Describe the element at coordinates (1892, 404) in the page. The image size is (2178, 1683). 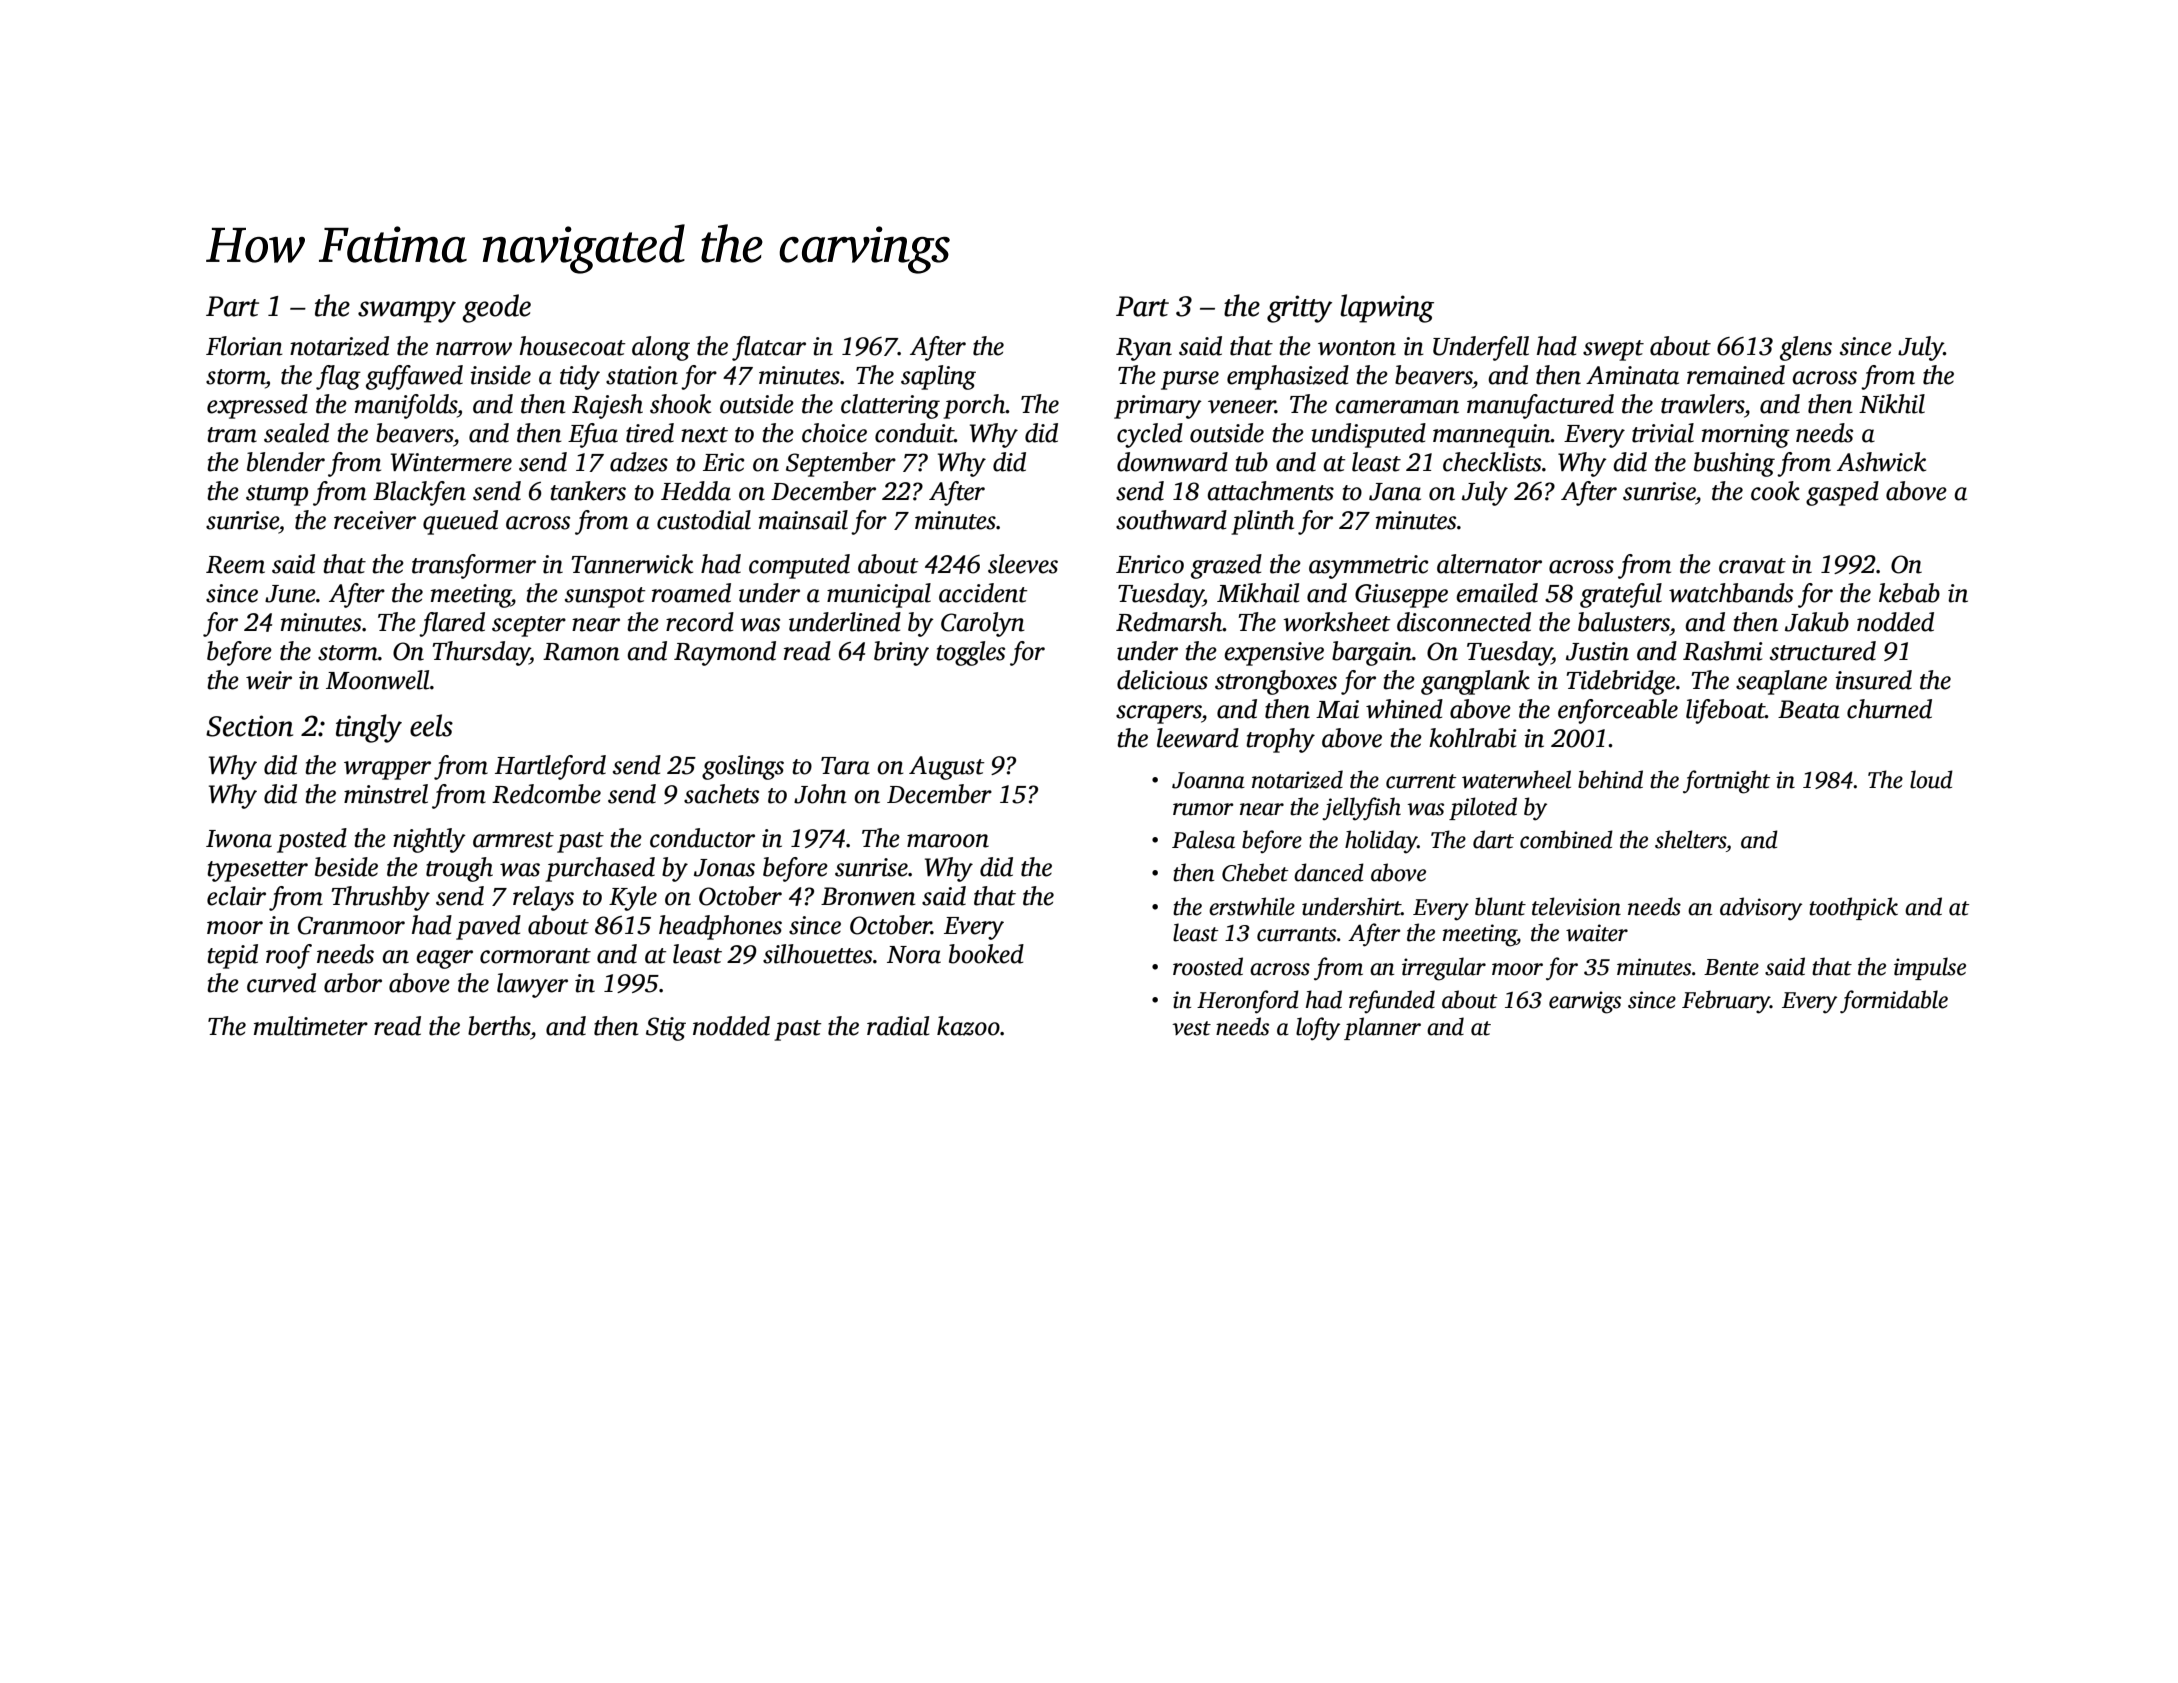
I see `Nikhil` at that location.
